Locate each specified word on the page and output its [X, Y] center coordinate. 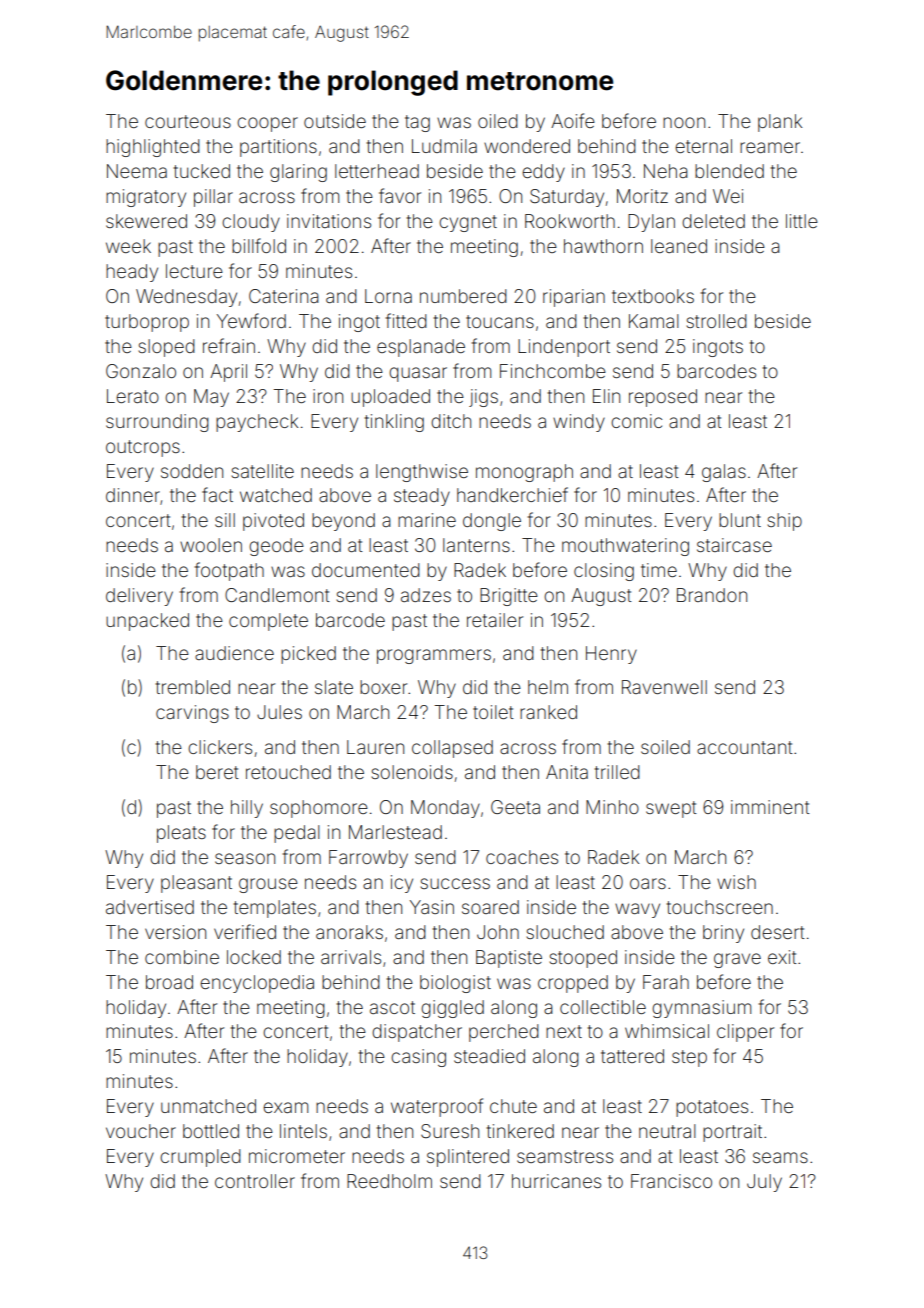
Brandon [712, 595]
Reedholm [389, 1181]
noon [684, 122]
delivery [139, 597]
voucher [141, 1131]
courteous [188, 121]
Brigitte [509, 597]
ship [785, 522]
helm [548, 687]
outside [335, 121]
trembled [193, 687]
